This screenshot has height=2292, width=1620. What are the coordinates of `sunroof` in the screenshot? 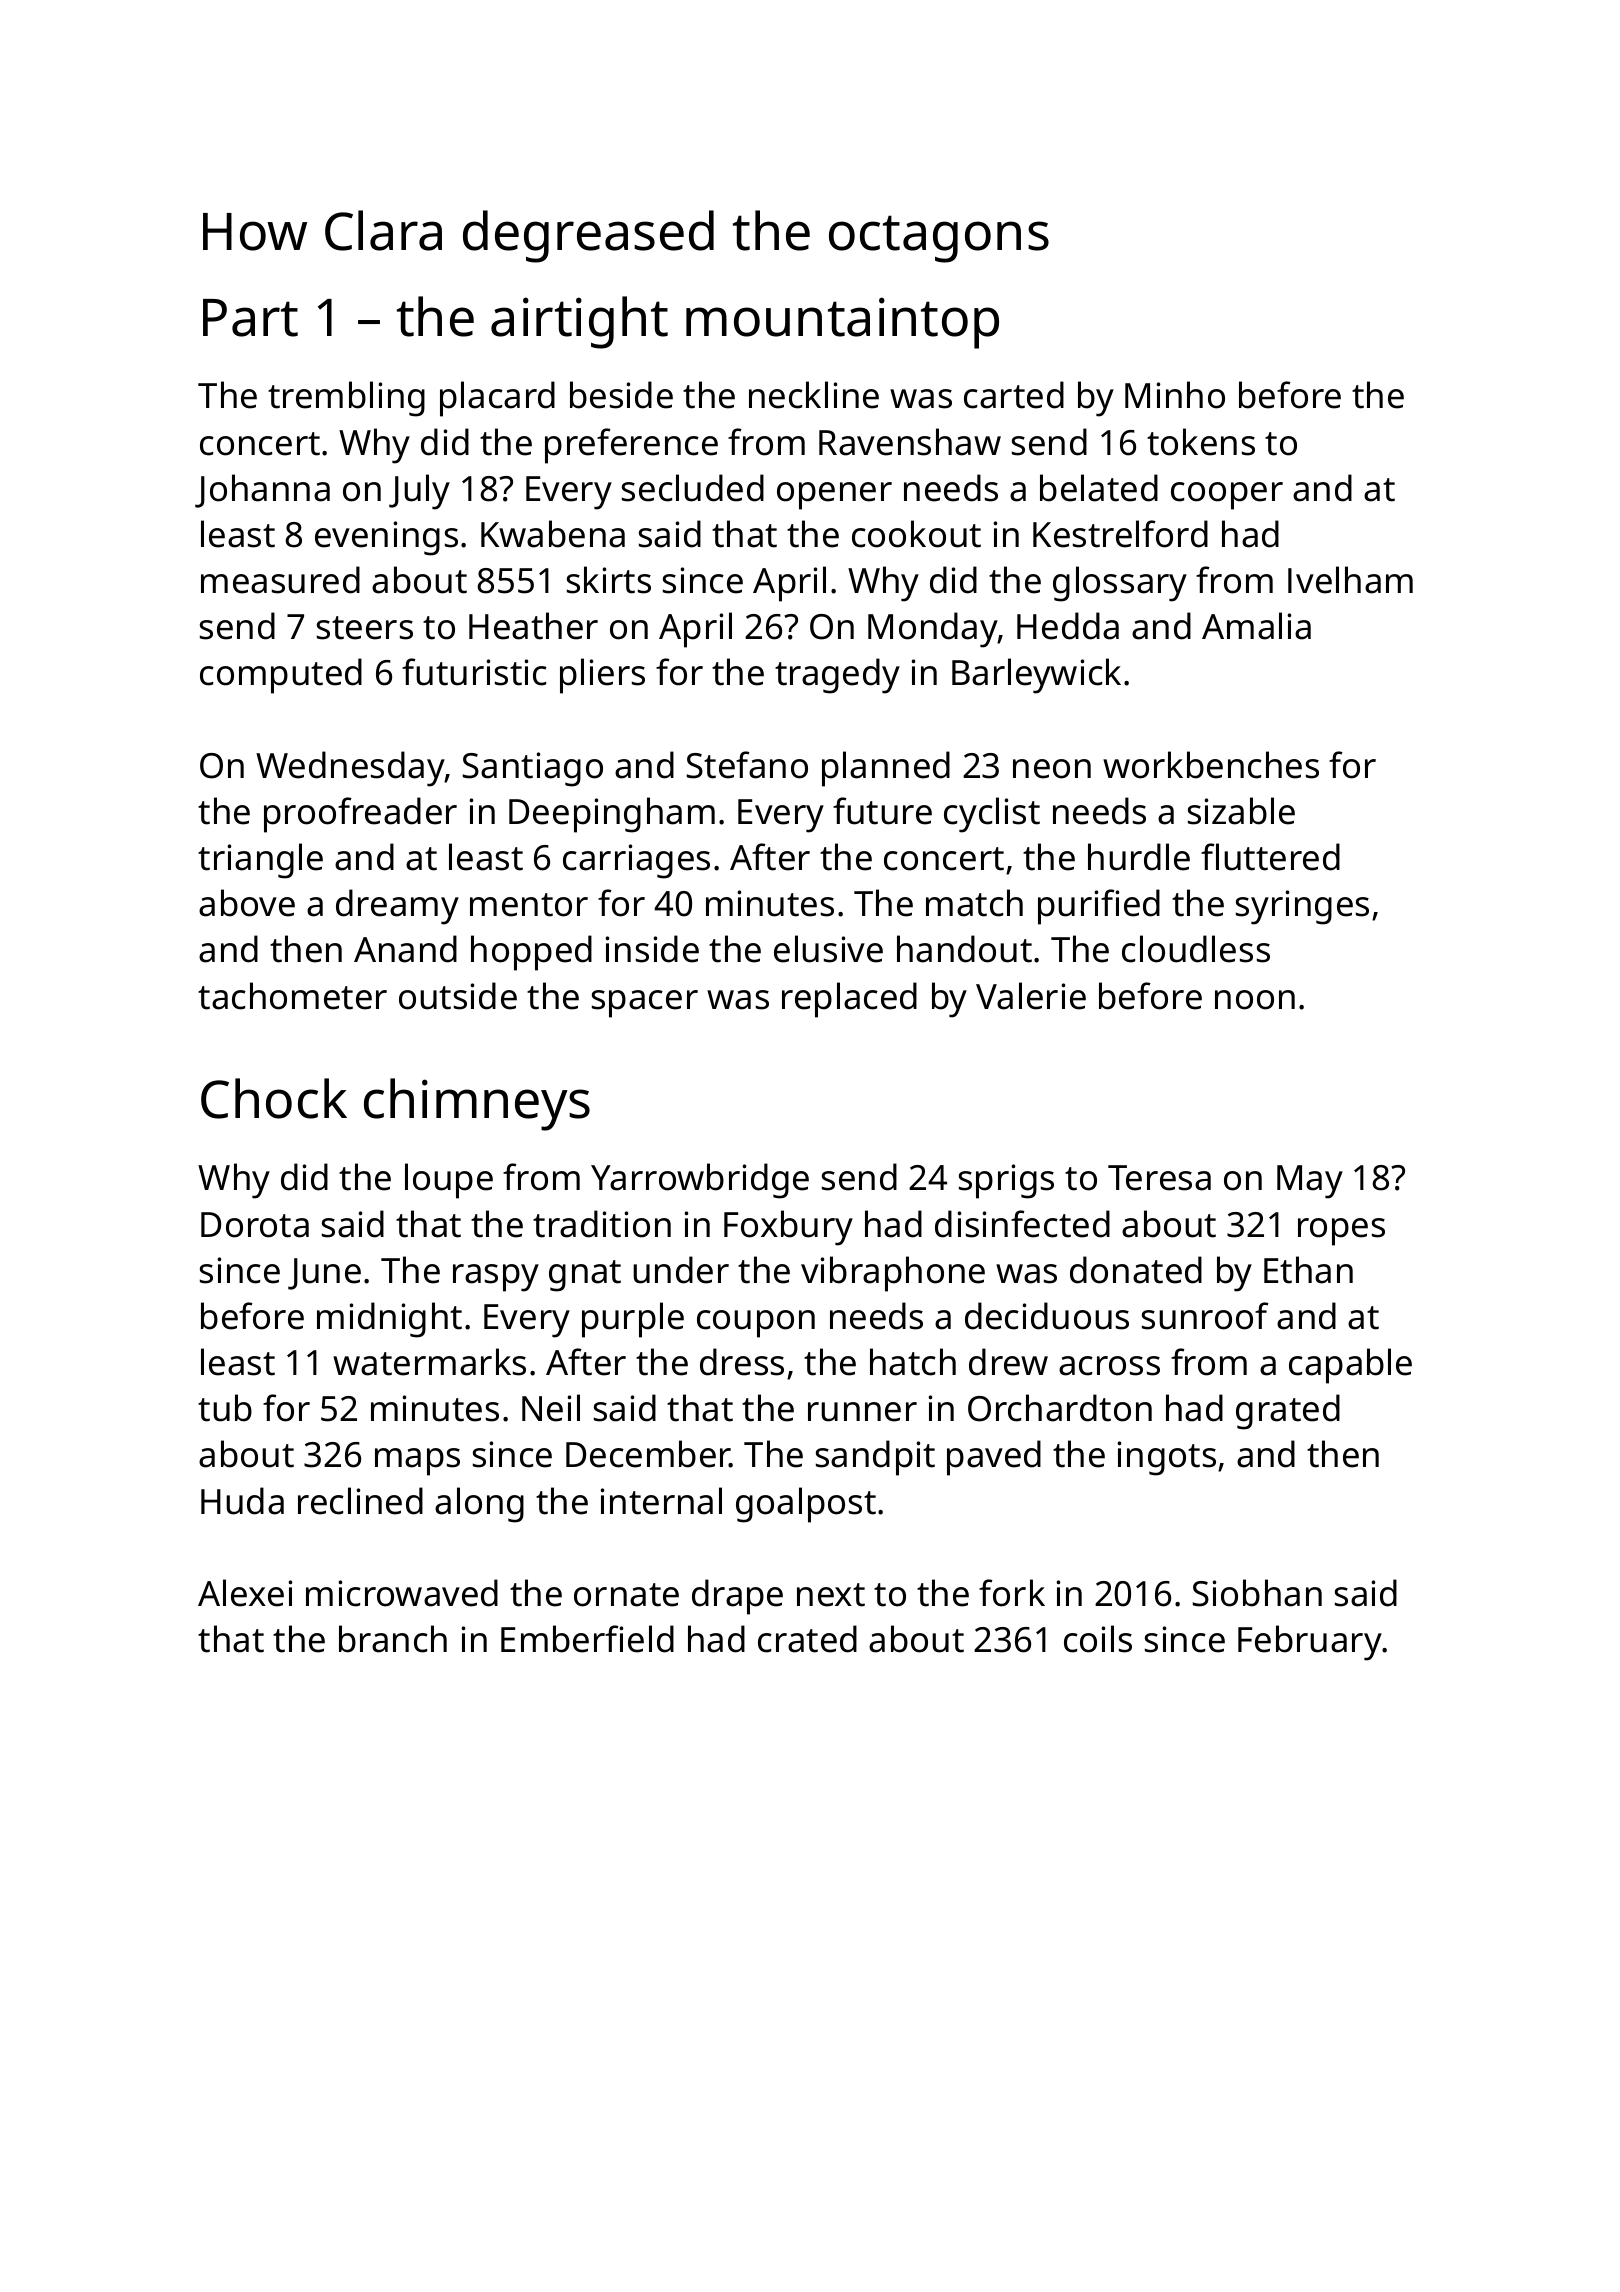 It's located at (1205, 1316).
